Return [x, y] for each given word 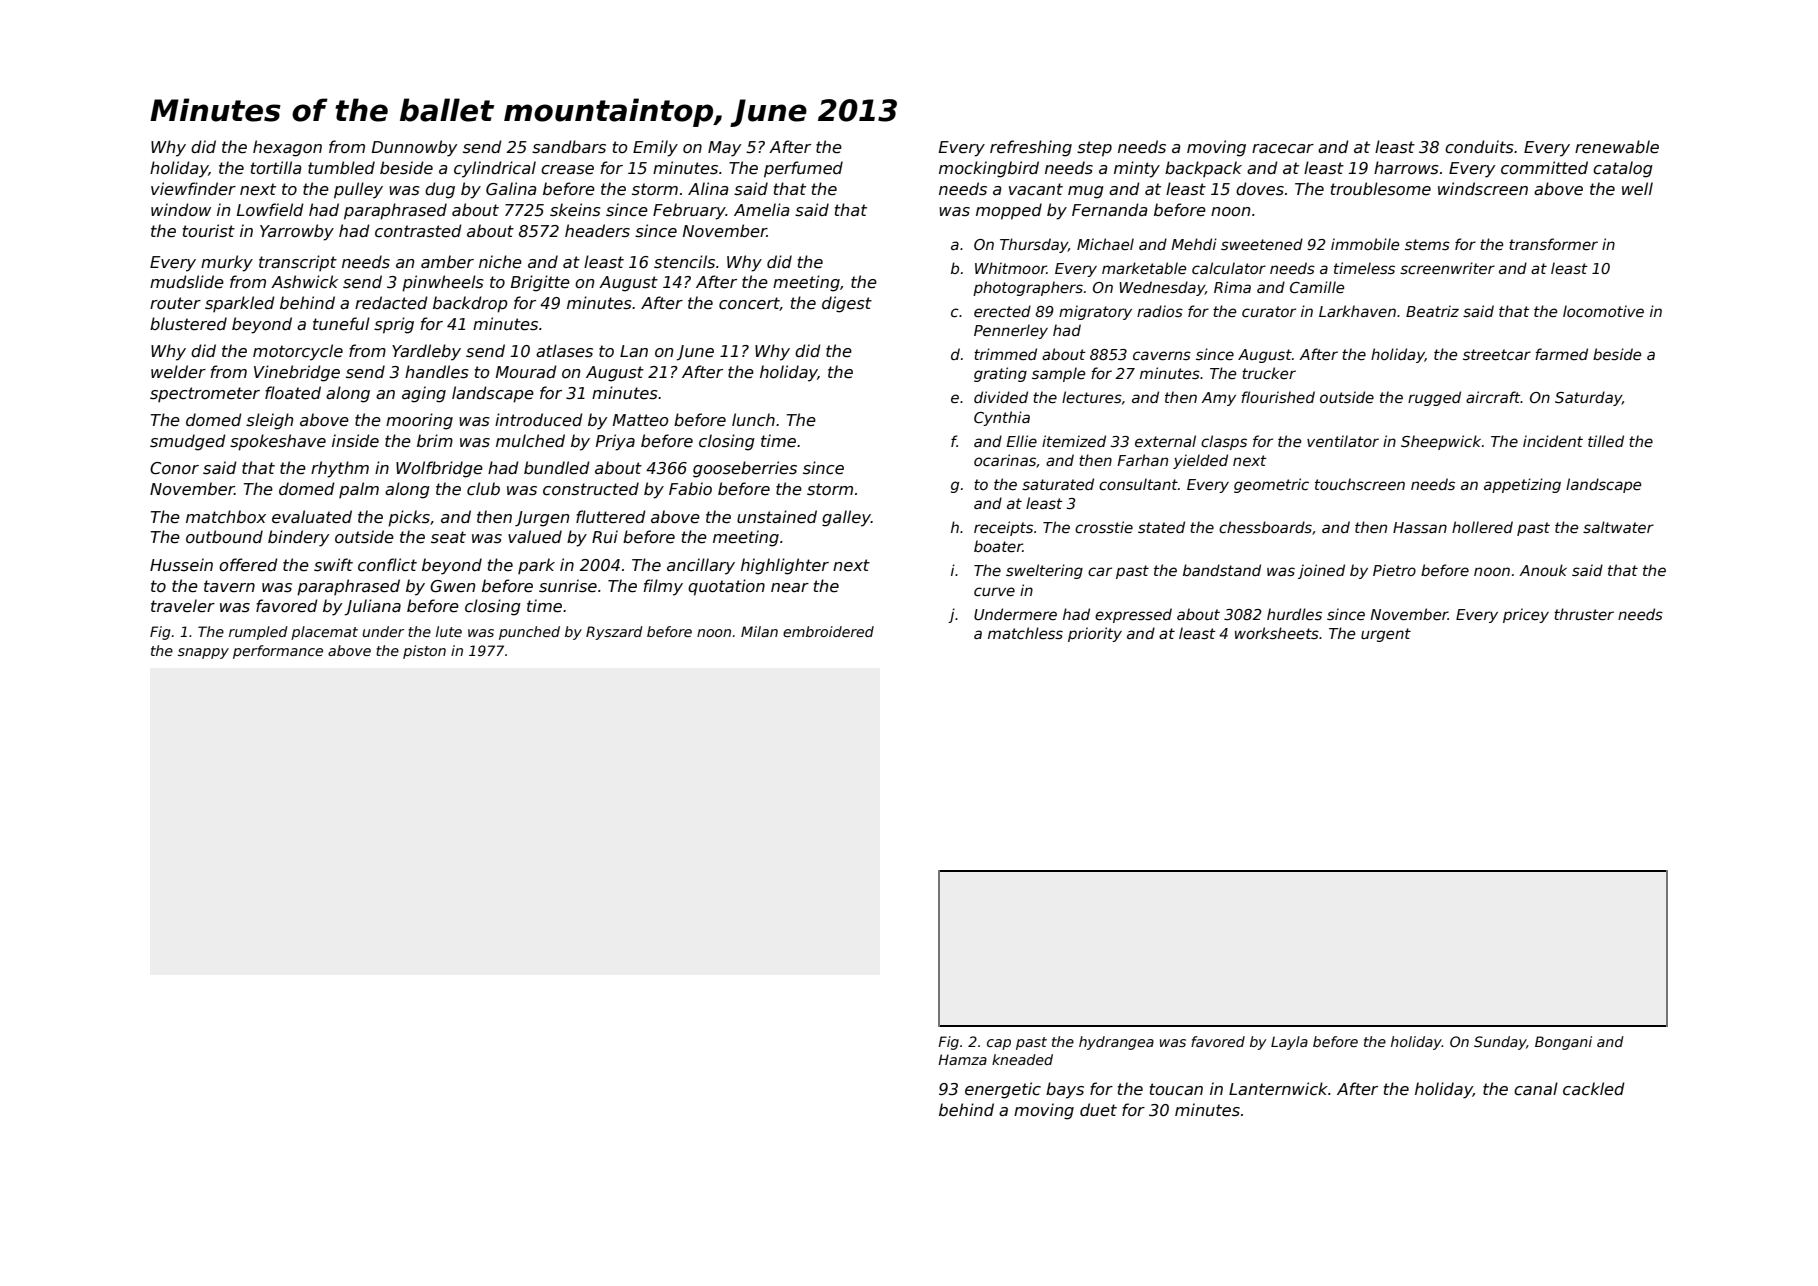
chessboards [1265, 527]
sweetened [1262, 244]
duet [1098, 1110]
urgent [1386, 635]
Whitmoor [1011, 268]
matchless [1025, 633]
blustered [188, 324]
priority [1095, 634]
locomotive [1603, 311]
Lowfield [270, 210]
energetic [1003, 1090]
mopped [1009, 211]
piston [424, 652]
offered [248, 565]
